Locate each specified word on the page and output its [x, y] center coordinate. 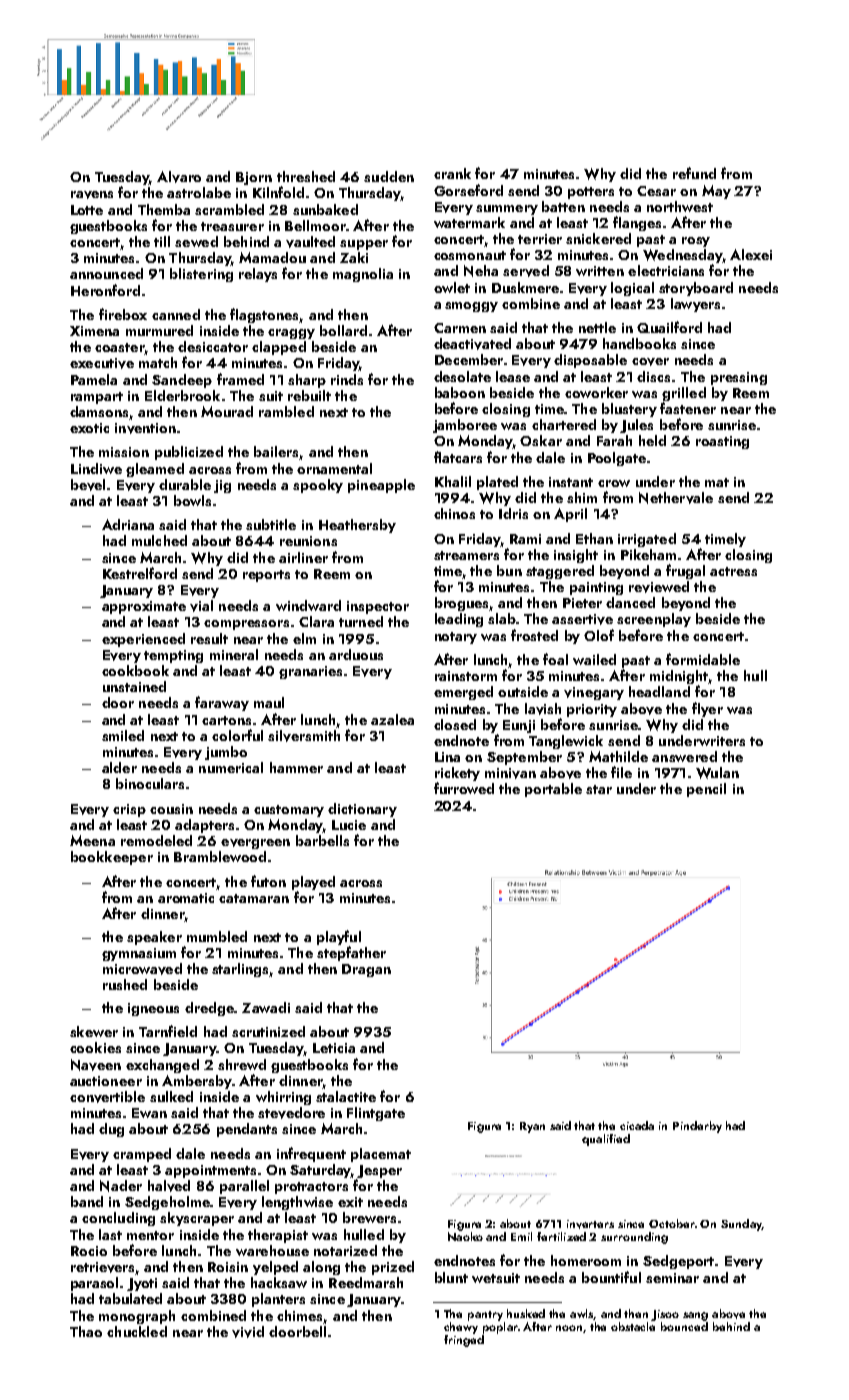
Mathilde [618, 756]
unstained [134, 686]
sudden [389, 176]
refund [694, 173]
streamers [466, 555]
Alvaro [179, 177]
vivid [248, 1332]
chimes [299, 1315]
